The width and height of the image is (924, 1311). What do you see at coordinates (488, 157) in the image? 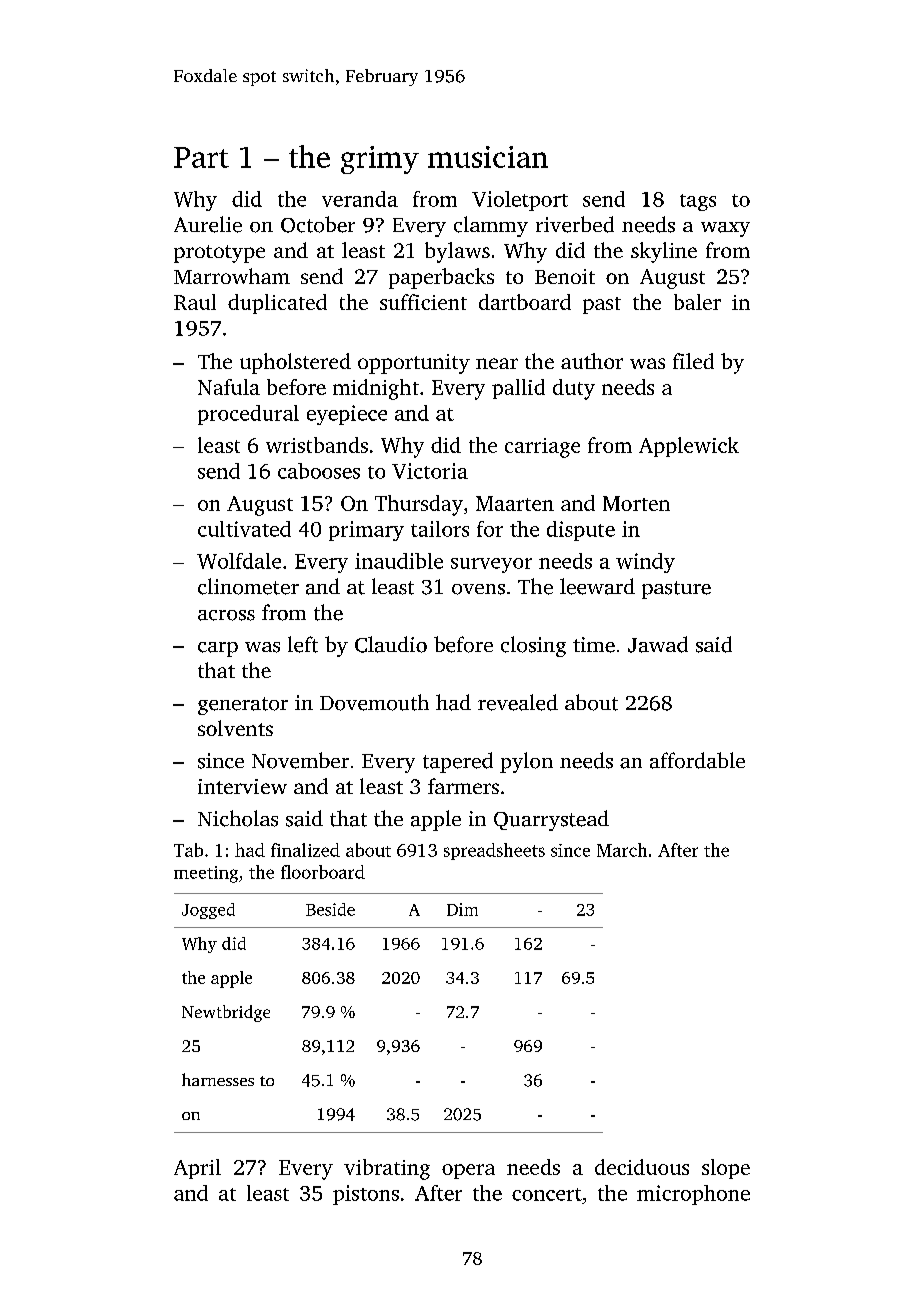
I see `musician` at bounding box center [488, 157].
